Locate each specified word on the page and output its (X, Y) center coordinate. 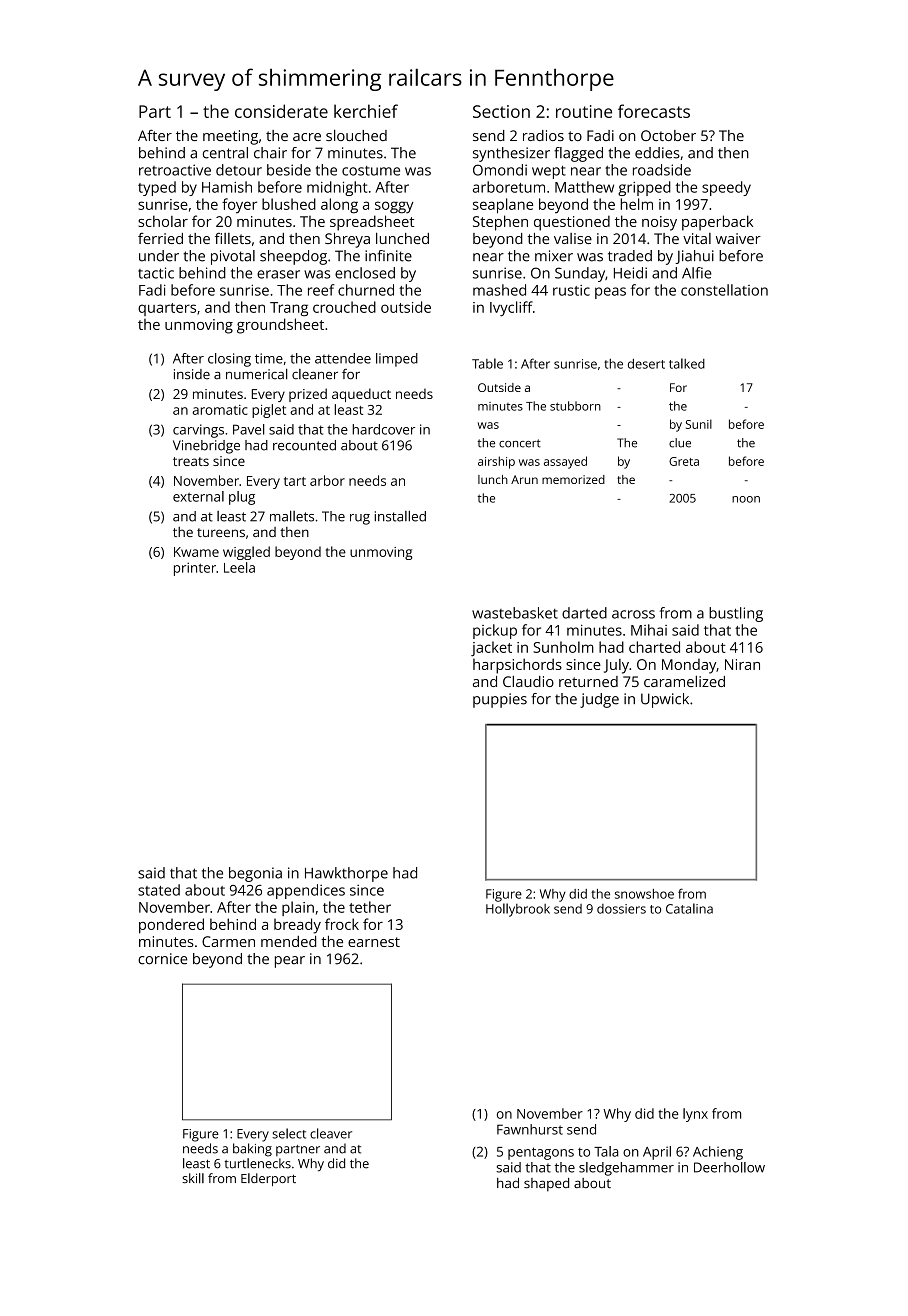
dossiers (621, 909)
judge (599, 700)
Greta (684, 461)
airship (496, 462)
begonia (255, 874)
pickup (495, 631)
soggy (394, 207)
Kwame (196, 552)
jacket (491, 649)
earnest (374, 942)
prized (308, 395)
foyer (239, 206)
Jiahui (694, 257)
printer (195, 569)
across (633, 614)
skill (193, 1178)
